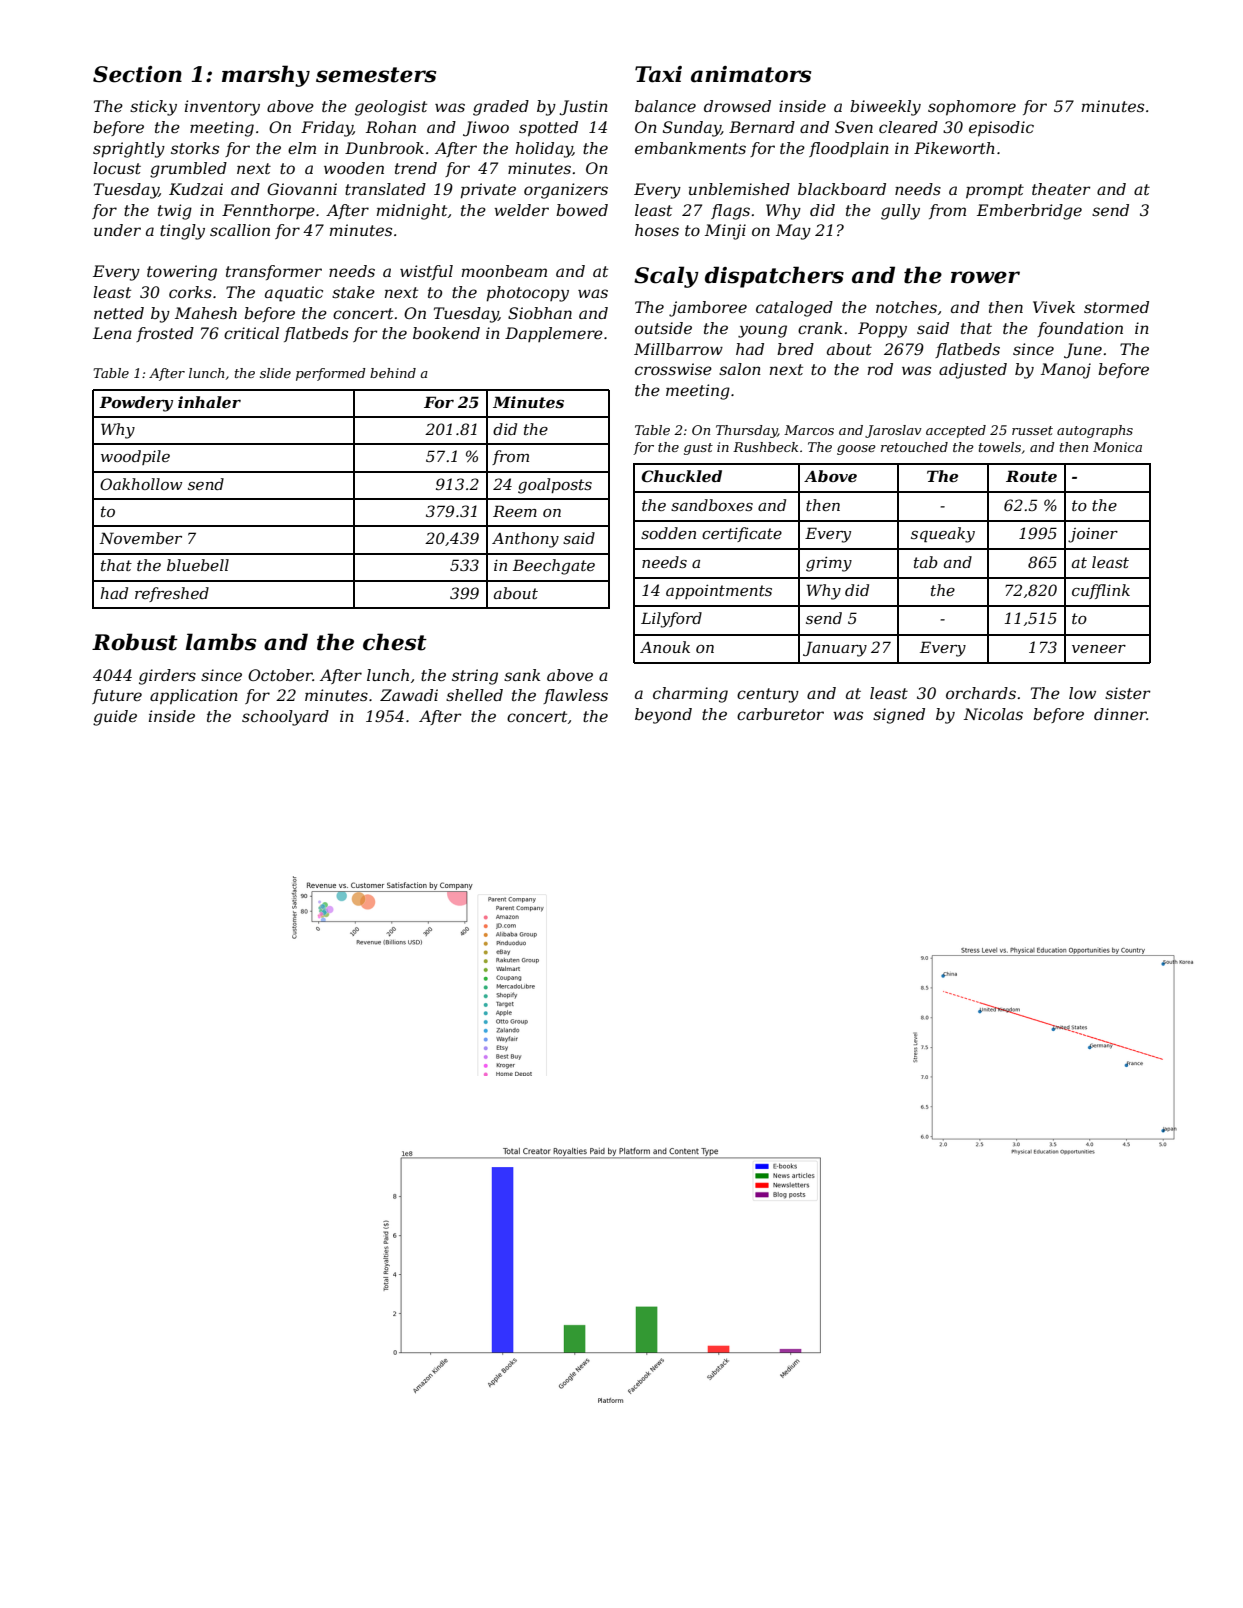  What do you see at coordinates (117, 696) in the screenshot?
I see `future` at bounding box center [117, 696].
